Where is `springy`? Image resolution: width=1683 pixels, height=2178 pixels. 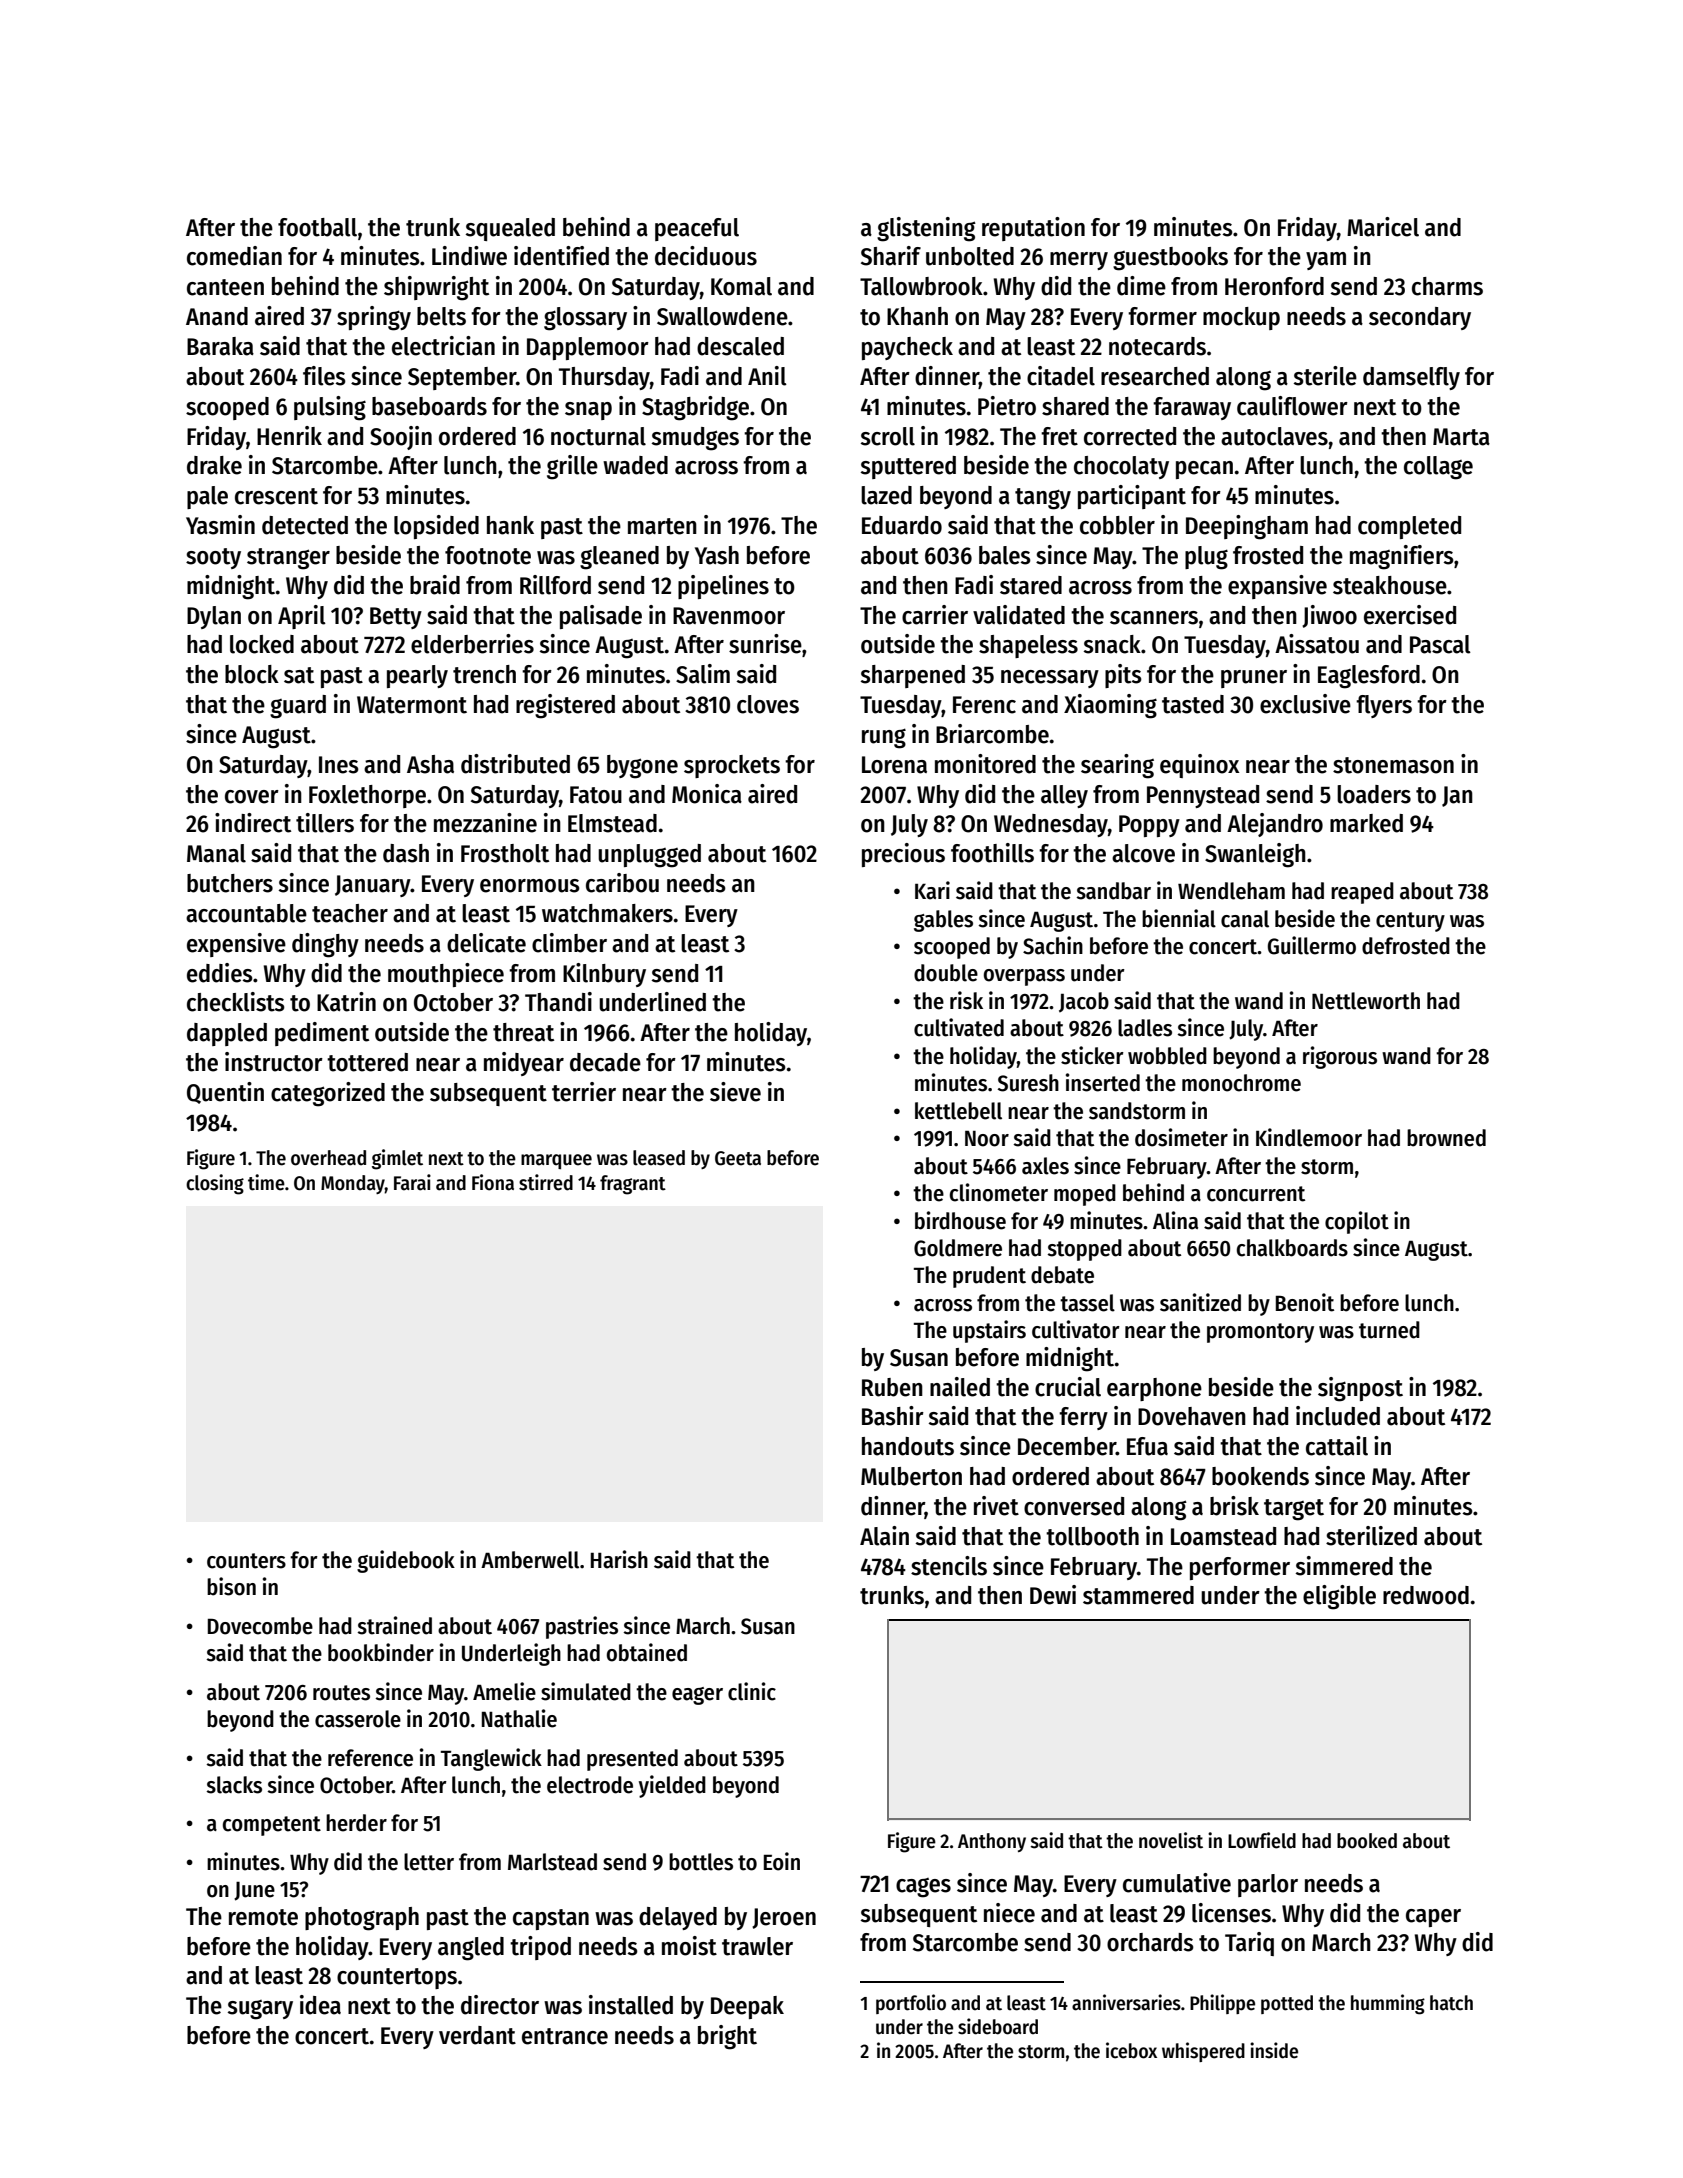
springy is located at coordinates (374, 318).
